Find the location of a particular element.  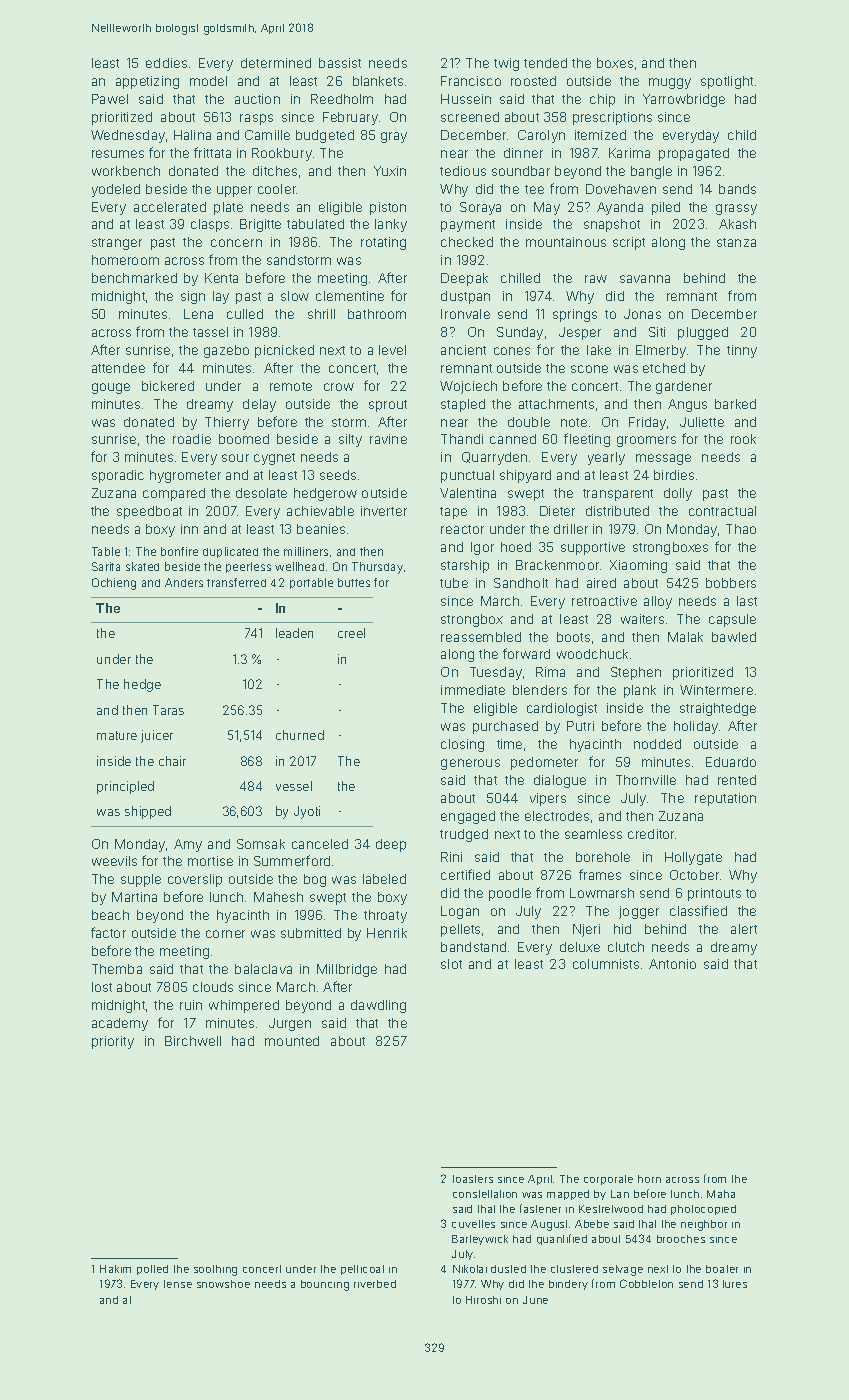

printouts is located at coordinates (714, 894).
